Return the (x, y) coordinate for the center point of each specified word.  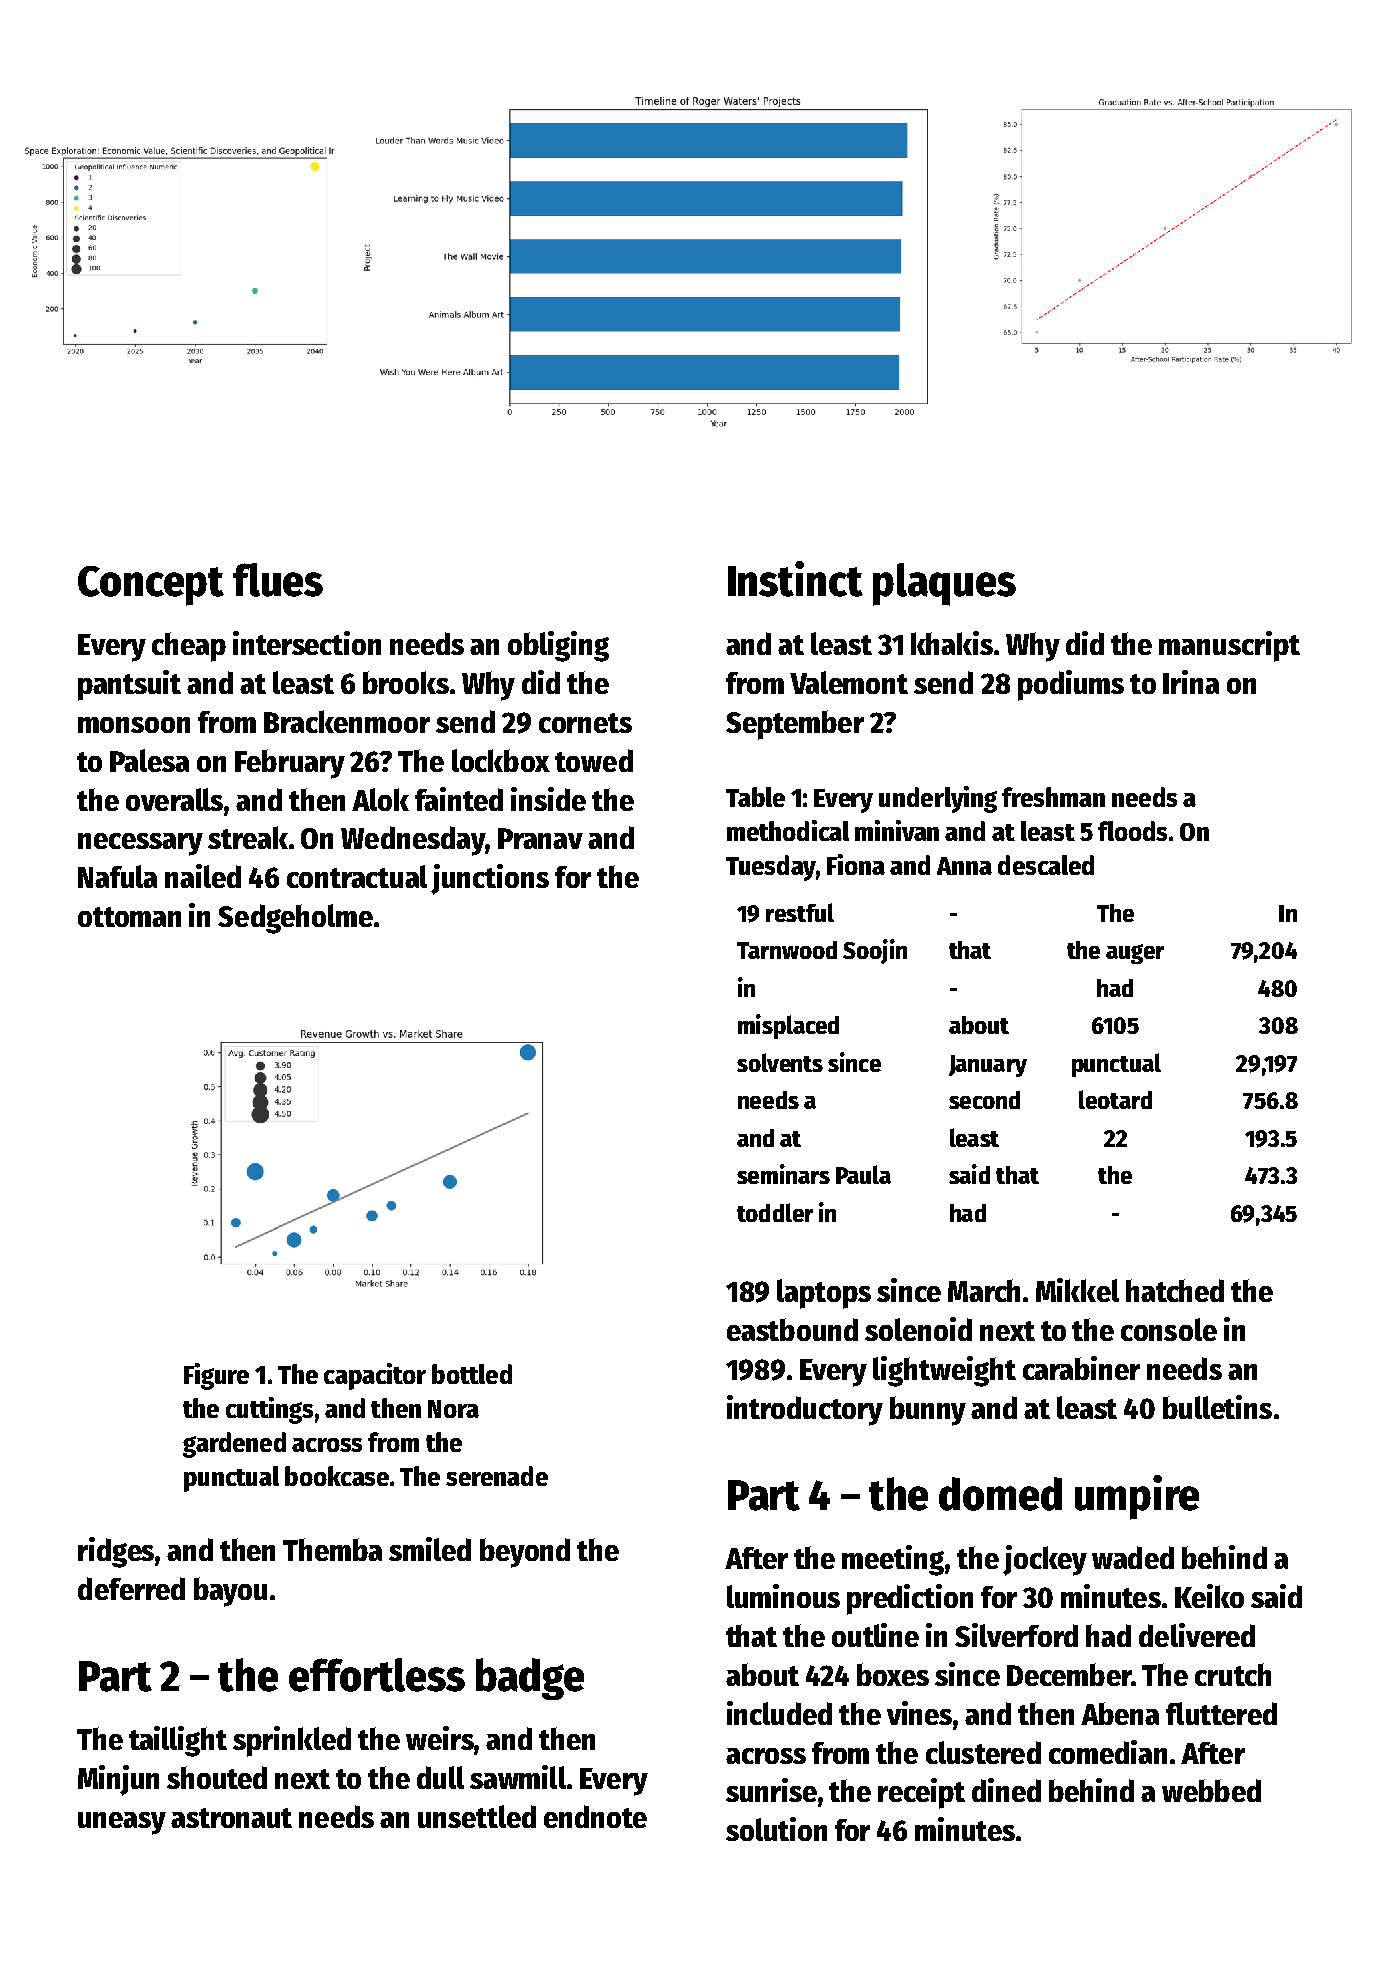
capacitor (375, 1376)
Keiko (1209, 1596)
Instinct (795, 579)
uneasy (122, 1823)
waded (1133, 1557)
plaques (944, 584)
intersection (307, 643)
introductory (805, 1410)
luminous (783, 1596)
